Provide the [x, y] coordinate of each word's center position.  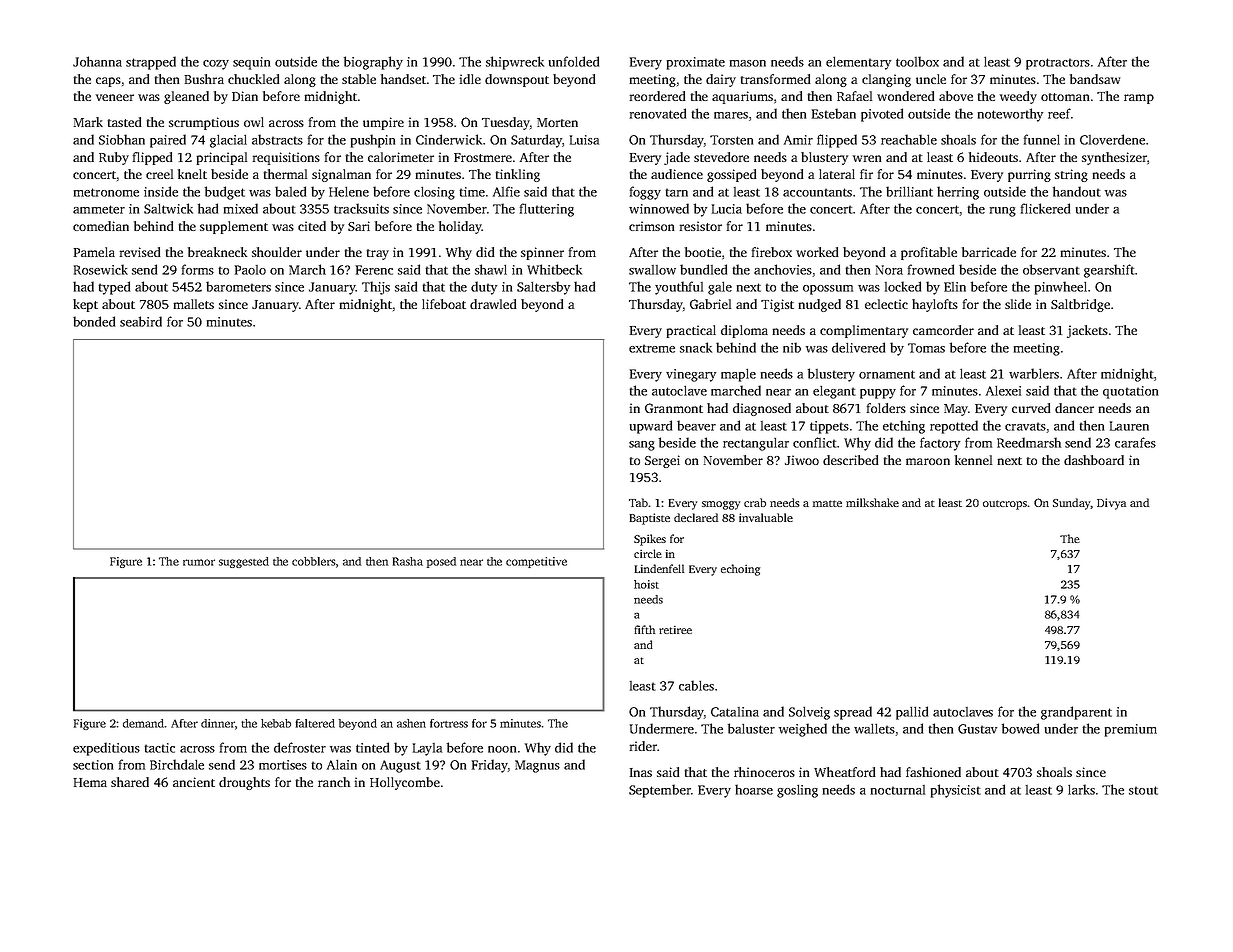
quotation [1130, 392]
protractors [1058, 64]
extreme [652, 348]
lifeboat [444, 304]
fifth [644, 629]
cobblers [313, 561]
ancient [194, 782]
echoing [740, 570]
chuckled [253, 79]
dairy [721, 80]
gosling [797, 791]
